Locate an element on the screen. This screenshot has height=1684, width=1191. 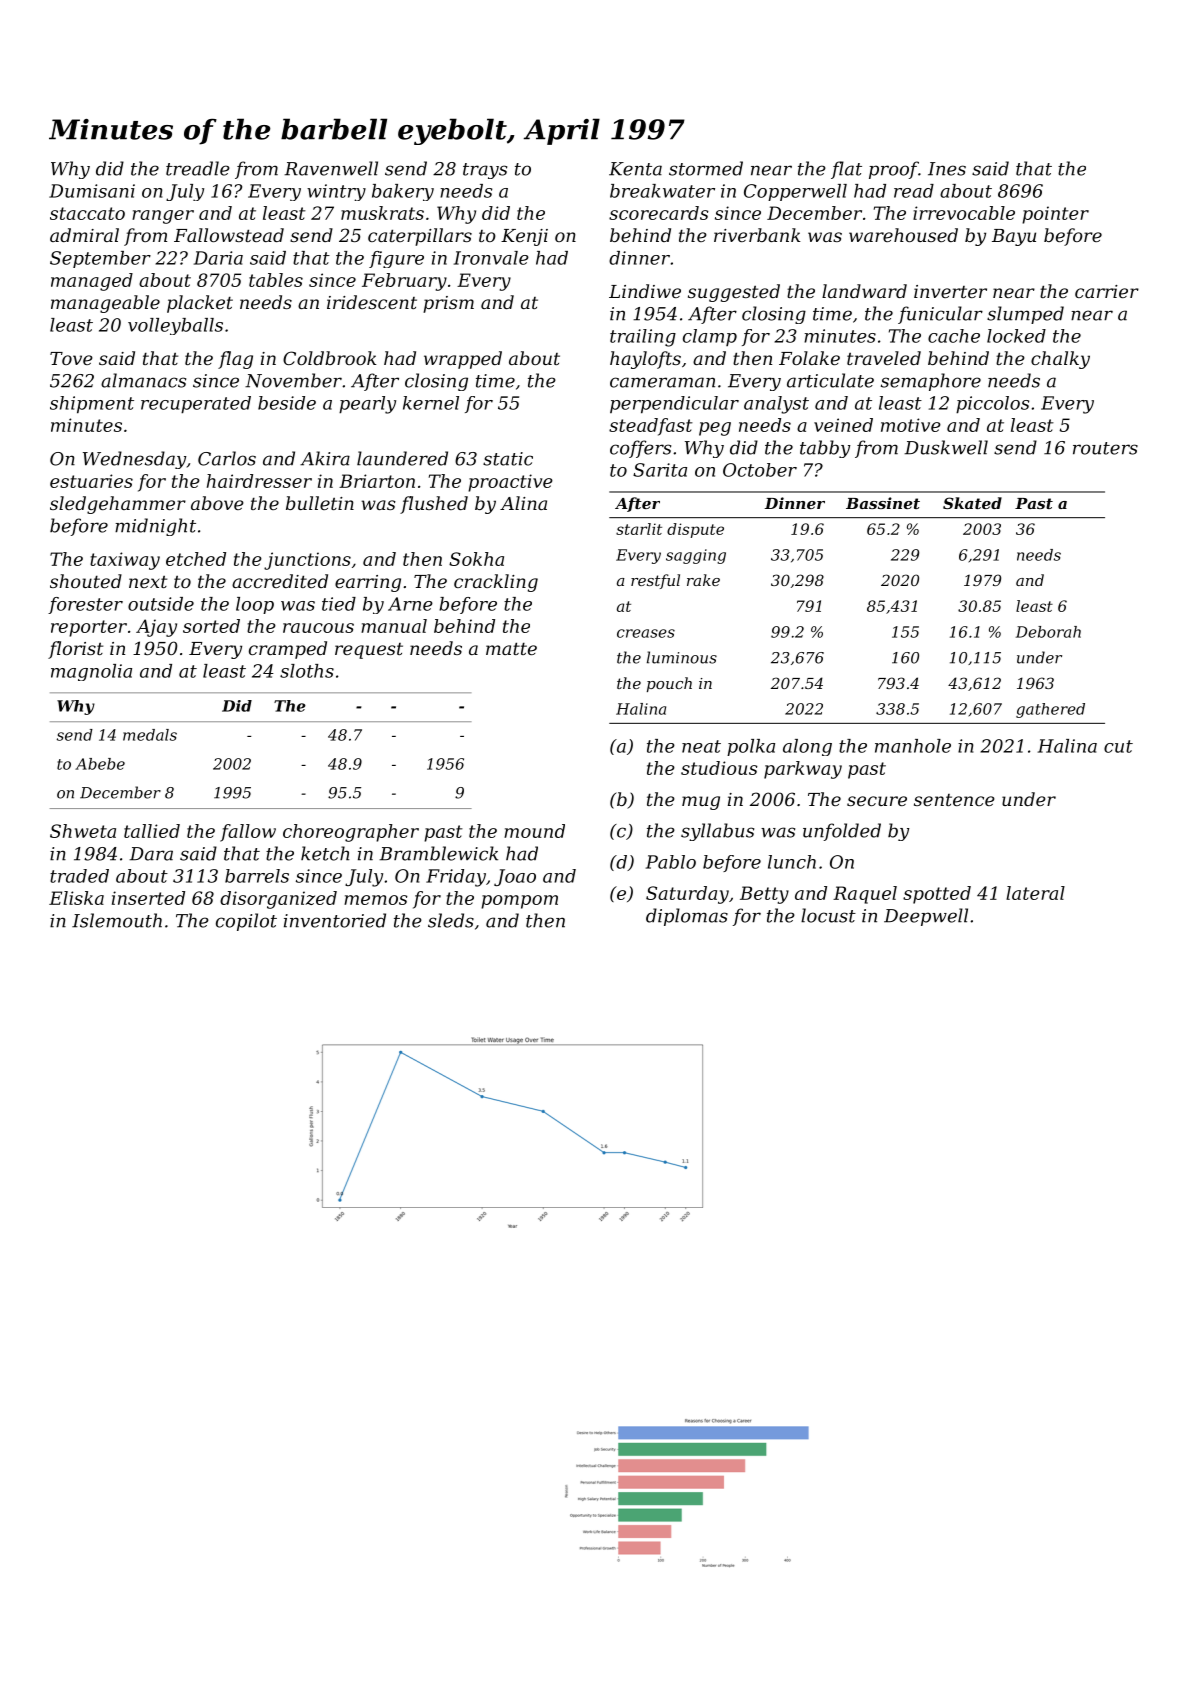
traded is located at coordinates (79, 876).
